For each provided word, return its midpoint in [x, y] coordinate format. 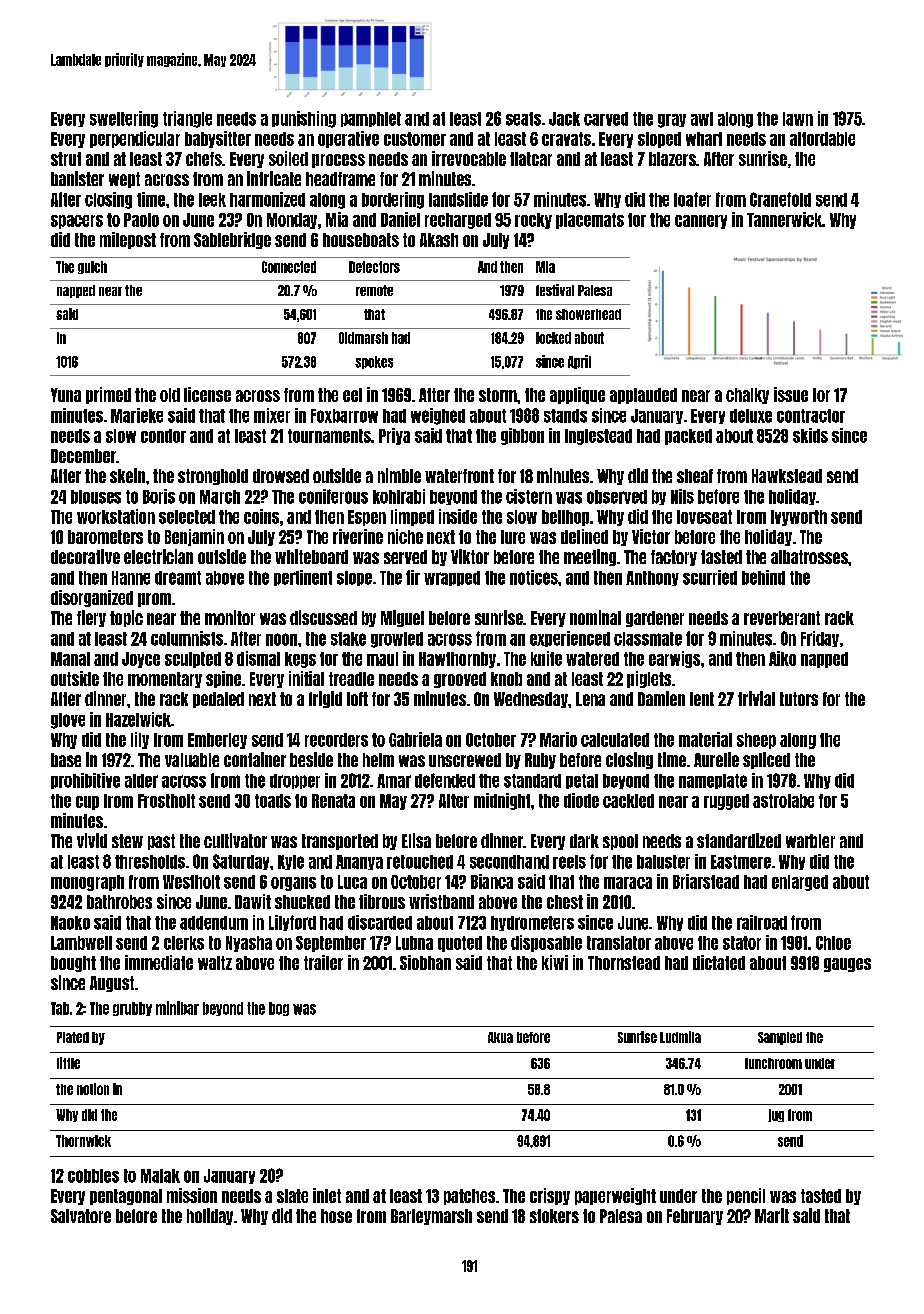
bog [279, 1009]
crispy [550, 1196]
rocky [533, 221]
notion [93, 1089]
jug [776, 1115]
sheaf [695, 476]
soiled [288, 158]
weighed [438, 416]
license [207, 394]
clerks [184, 943]
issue [791, 394]
